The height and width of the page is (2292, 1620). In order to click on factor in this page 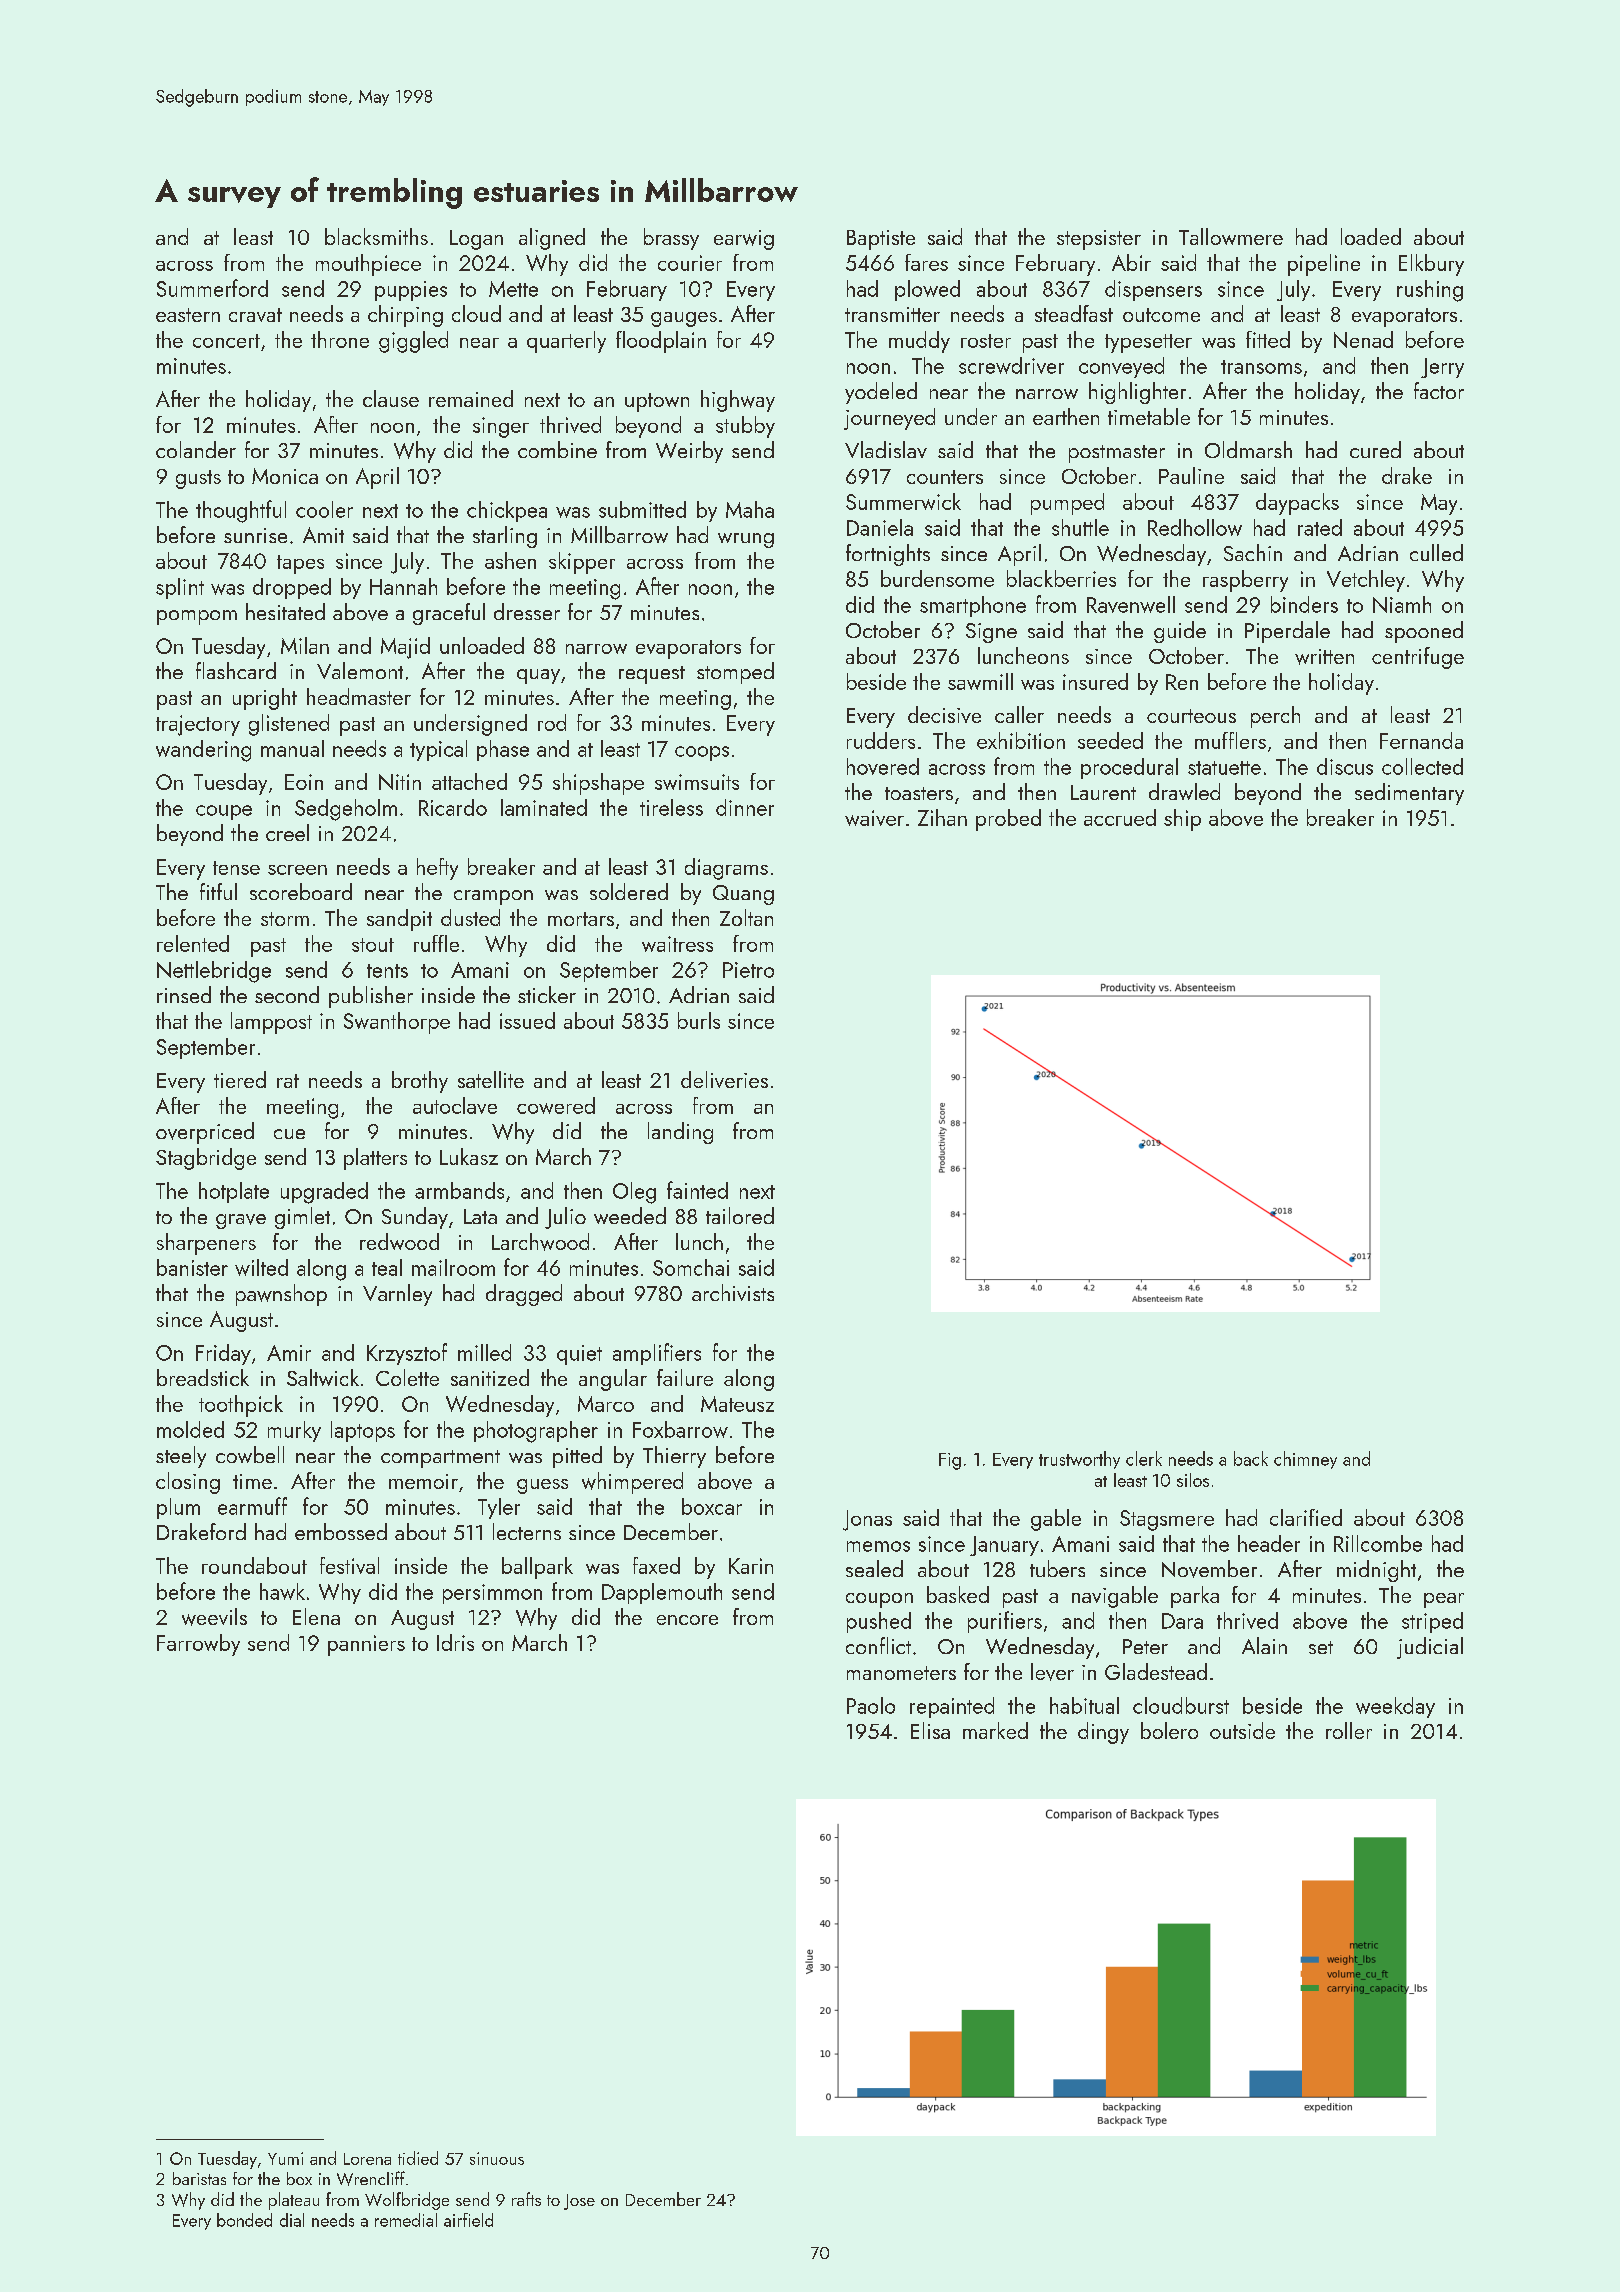, I will do `click(1439, 390)`.
